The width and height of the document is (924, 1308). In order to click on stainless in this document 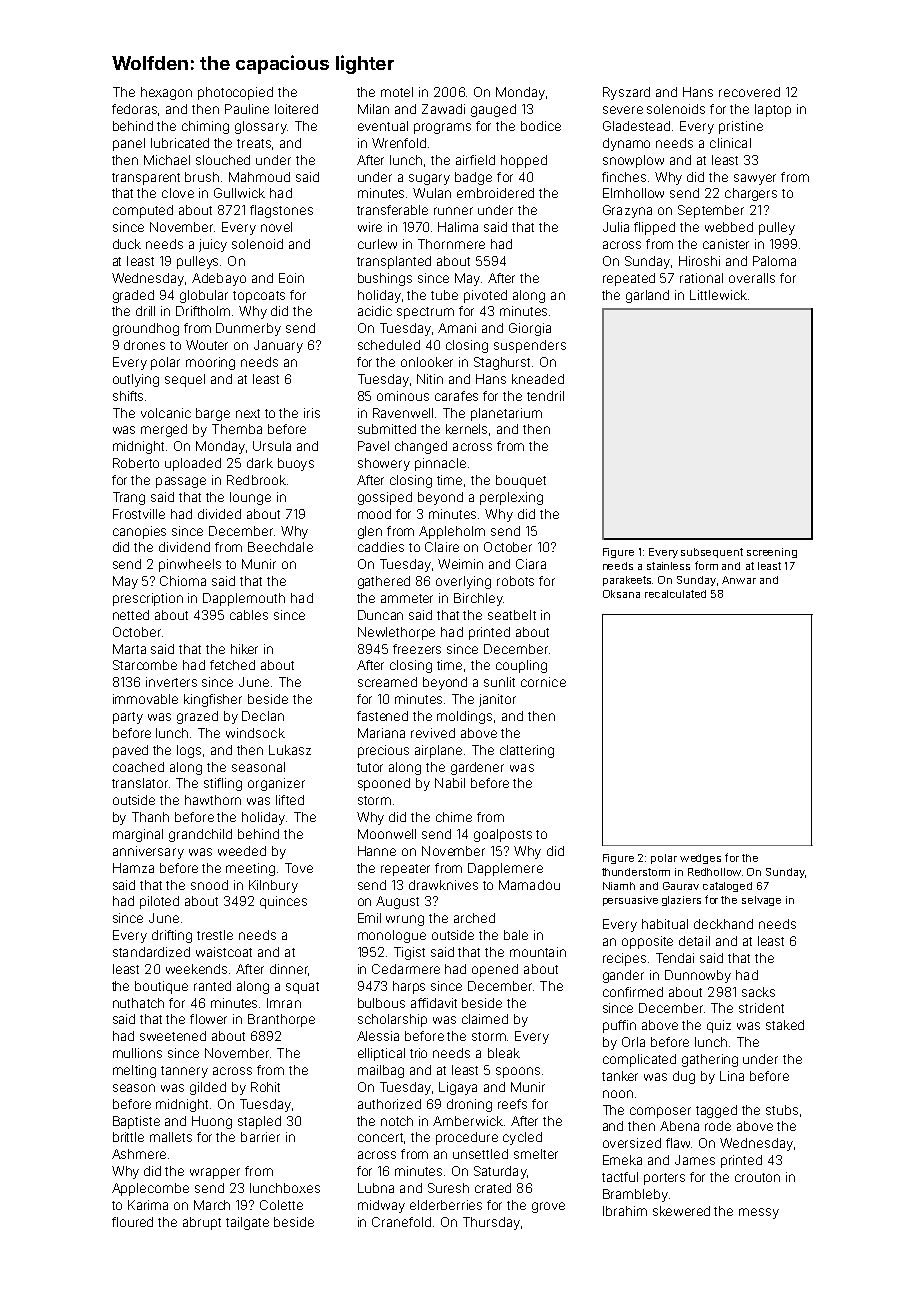, I will do `click(668, 566)`.
